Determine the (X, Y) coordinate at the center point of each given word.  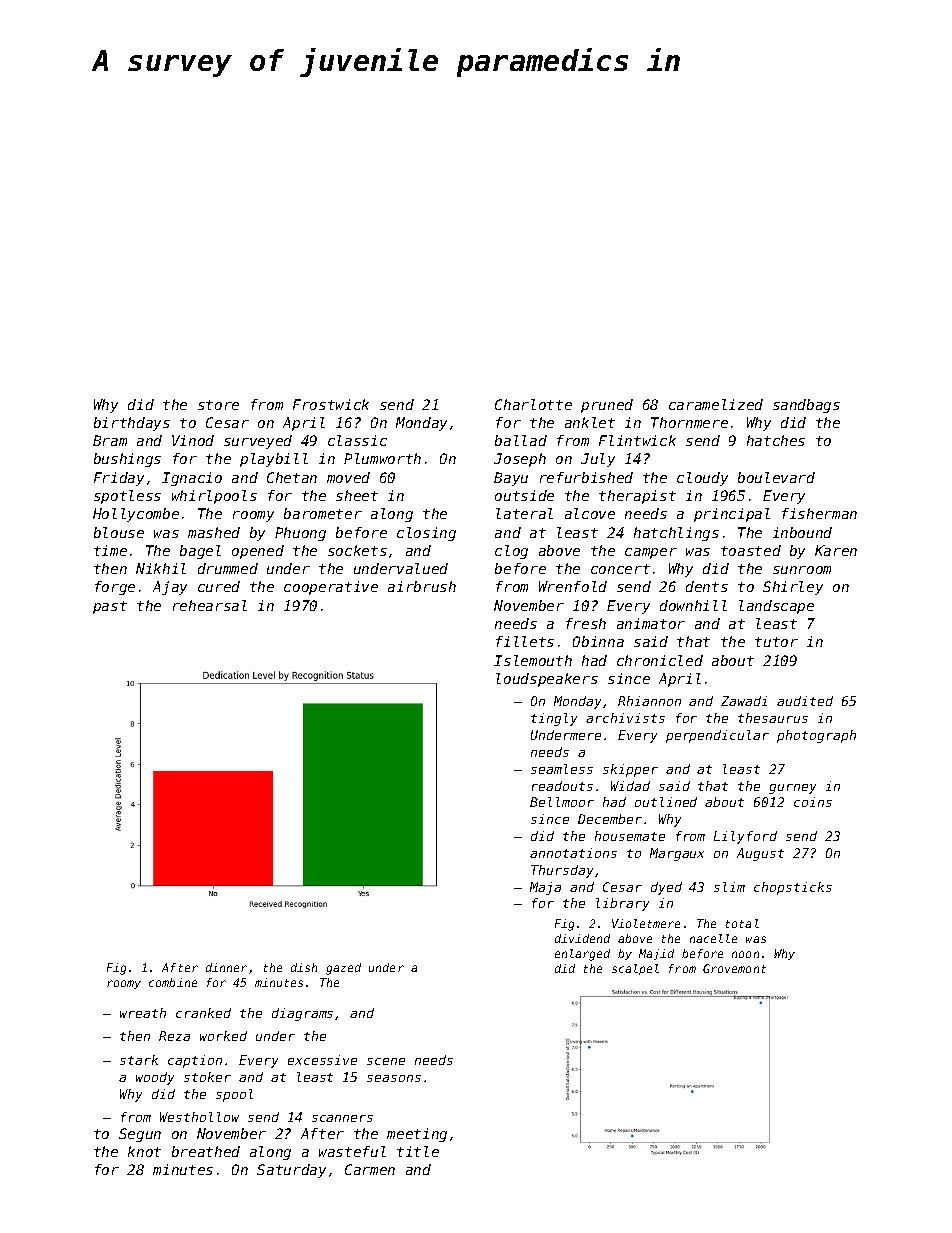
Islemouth (533, 660)
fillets (525, 641)
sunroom (802, 570)
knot (144, 1151)
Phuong (300, 534)
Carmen (370, 1169)
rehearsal (210, 605)
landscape (776, 607)
